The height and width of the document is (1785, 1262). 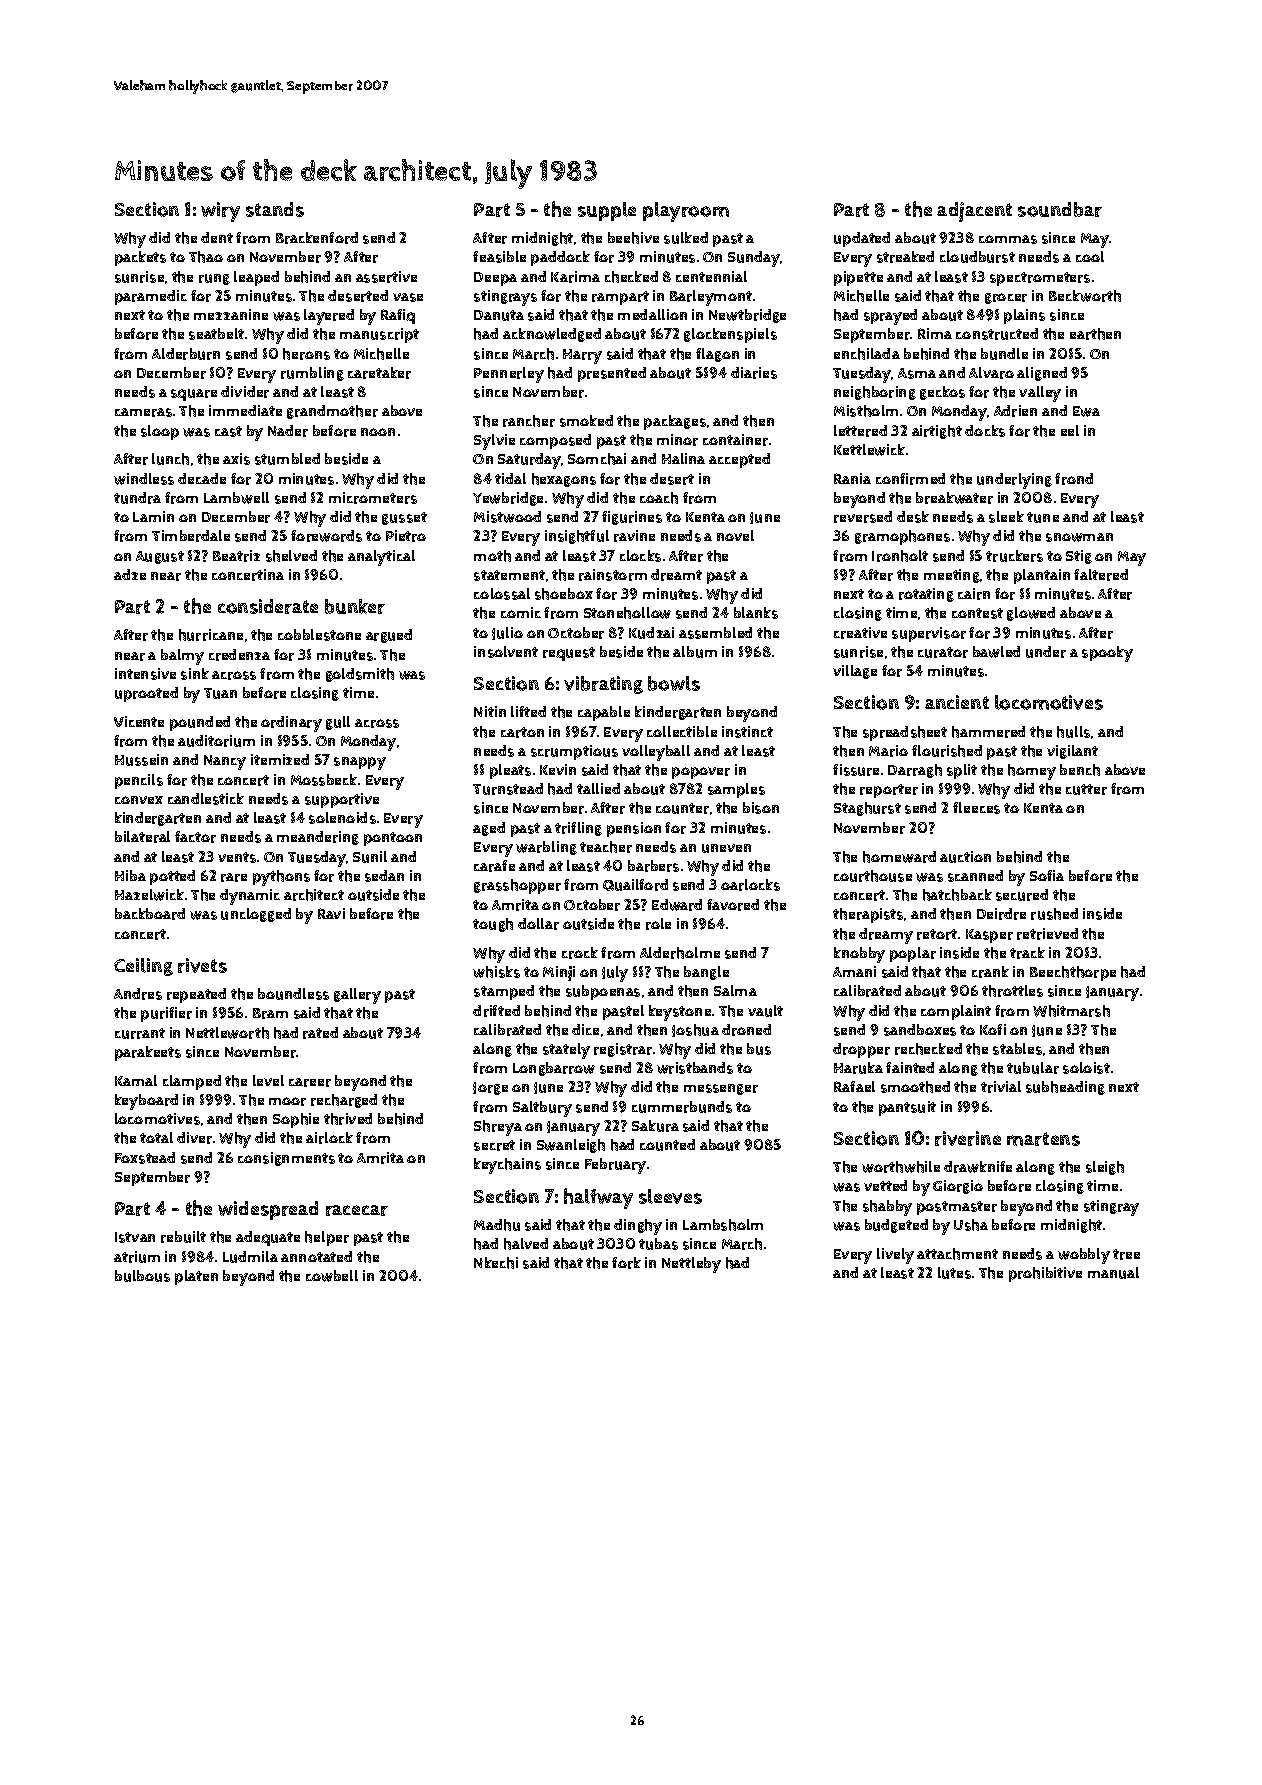 I want to click on playroom, so click(x=686, y=212).
